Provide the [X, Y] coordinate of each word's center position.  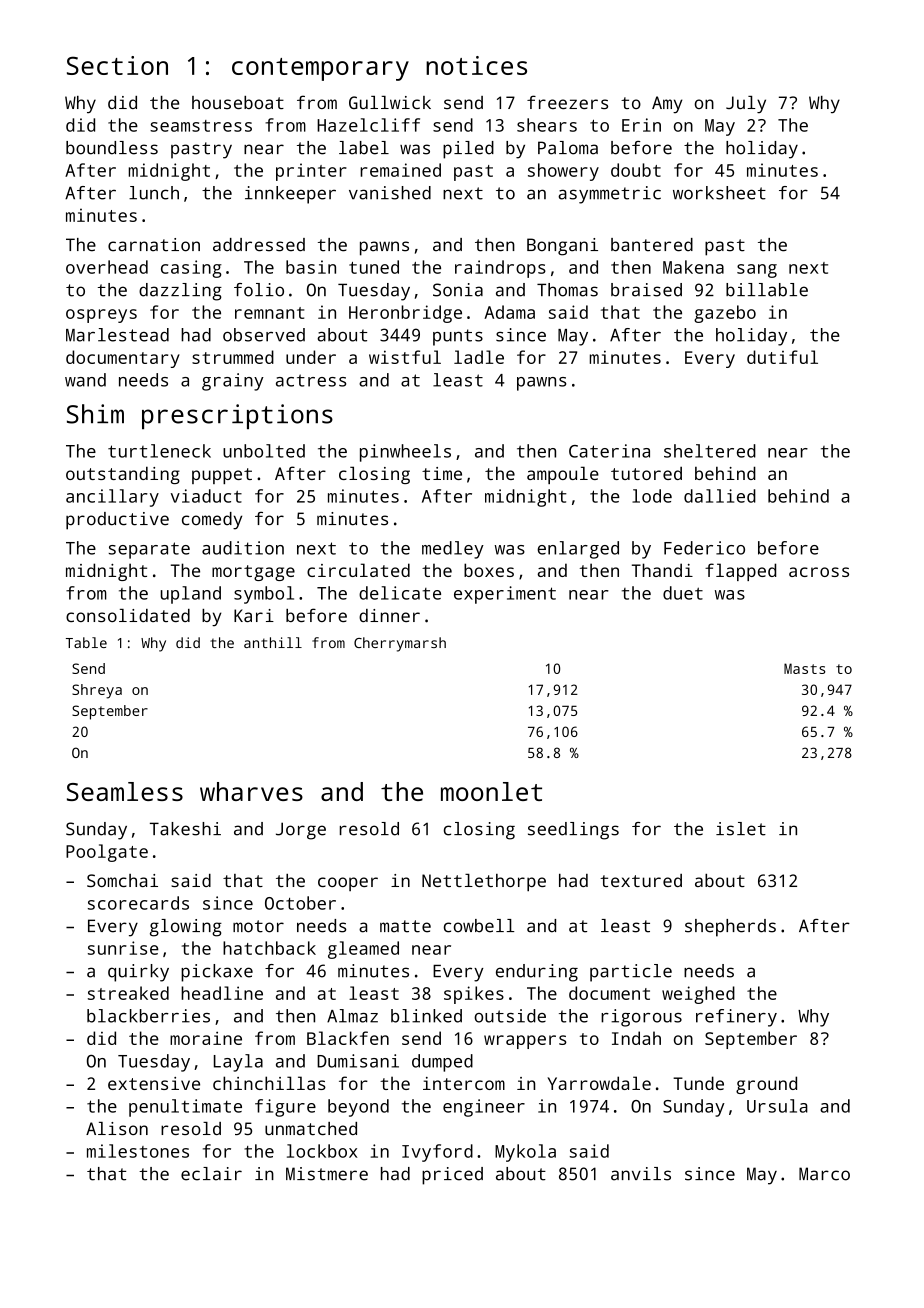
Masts [804, 668]
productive [117, 521]
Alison [117, 1128]
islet [741, 829]
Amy [667, 104]
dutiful [782, 357]
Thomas [567, 290]
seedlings [573, 831]
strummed [233, 357]
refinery [736, 1018]
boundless [112, 148]
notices [476, 65]
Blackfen [348, 1038]
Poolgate [107, 853]
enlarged [578, 550]
